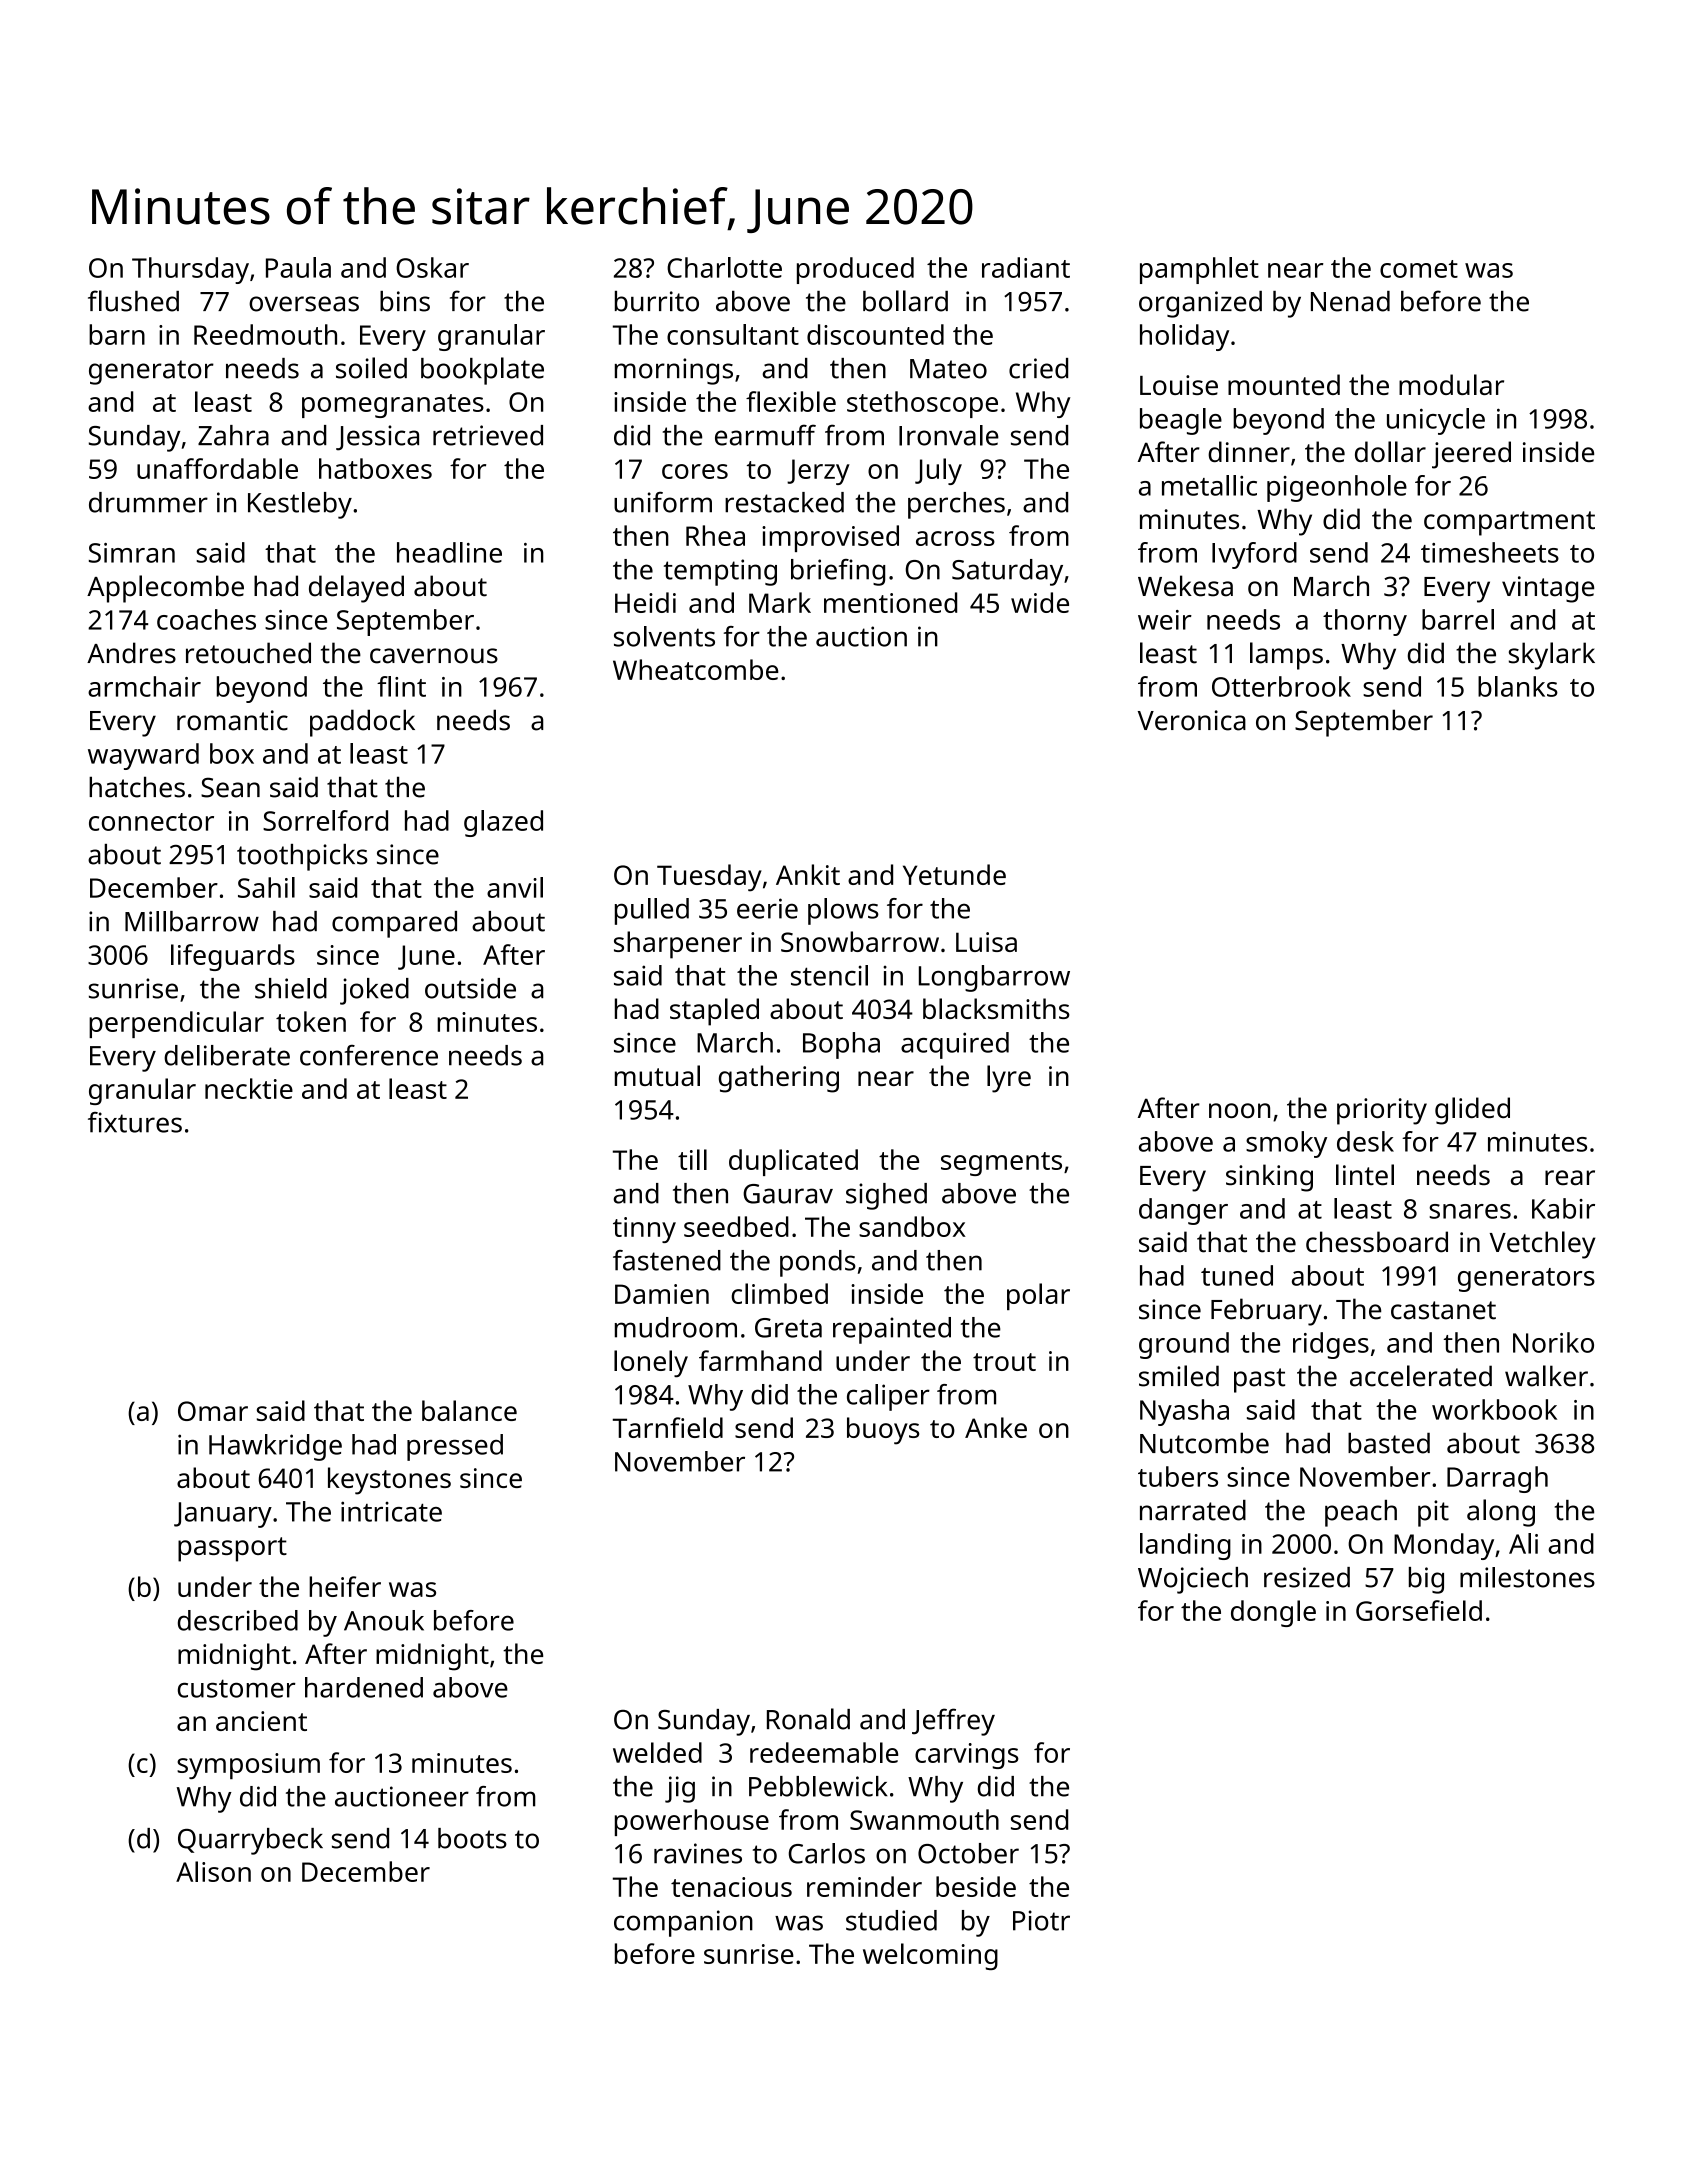 The height and width of the screenshot is (2178, 1683). What do you see at coordinates (135, 1122) in the screenshot?
I see `fixtures` at bounding box center [135, 1122].
